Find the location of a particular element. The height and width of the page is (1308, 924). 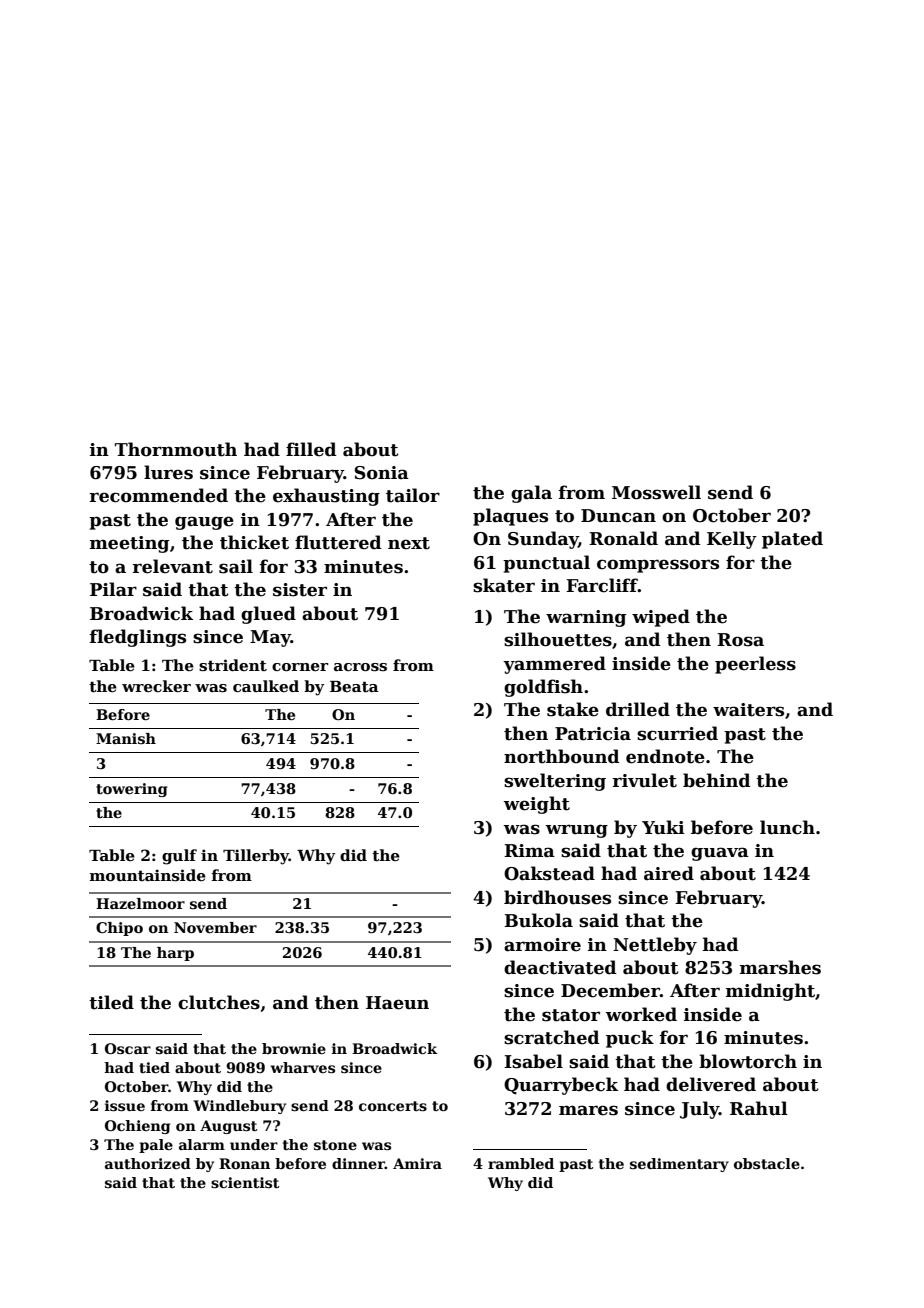

Haeun is located at coordinates (397, 1003).
